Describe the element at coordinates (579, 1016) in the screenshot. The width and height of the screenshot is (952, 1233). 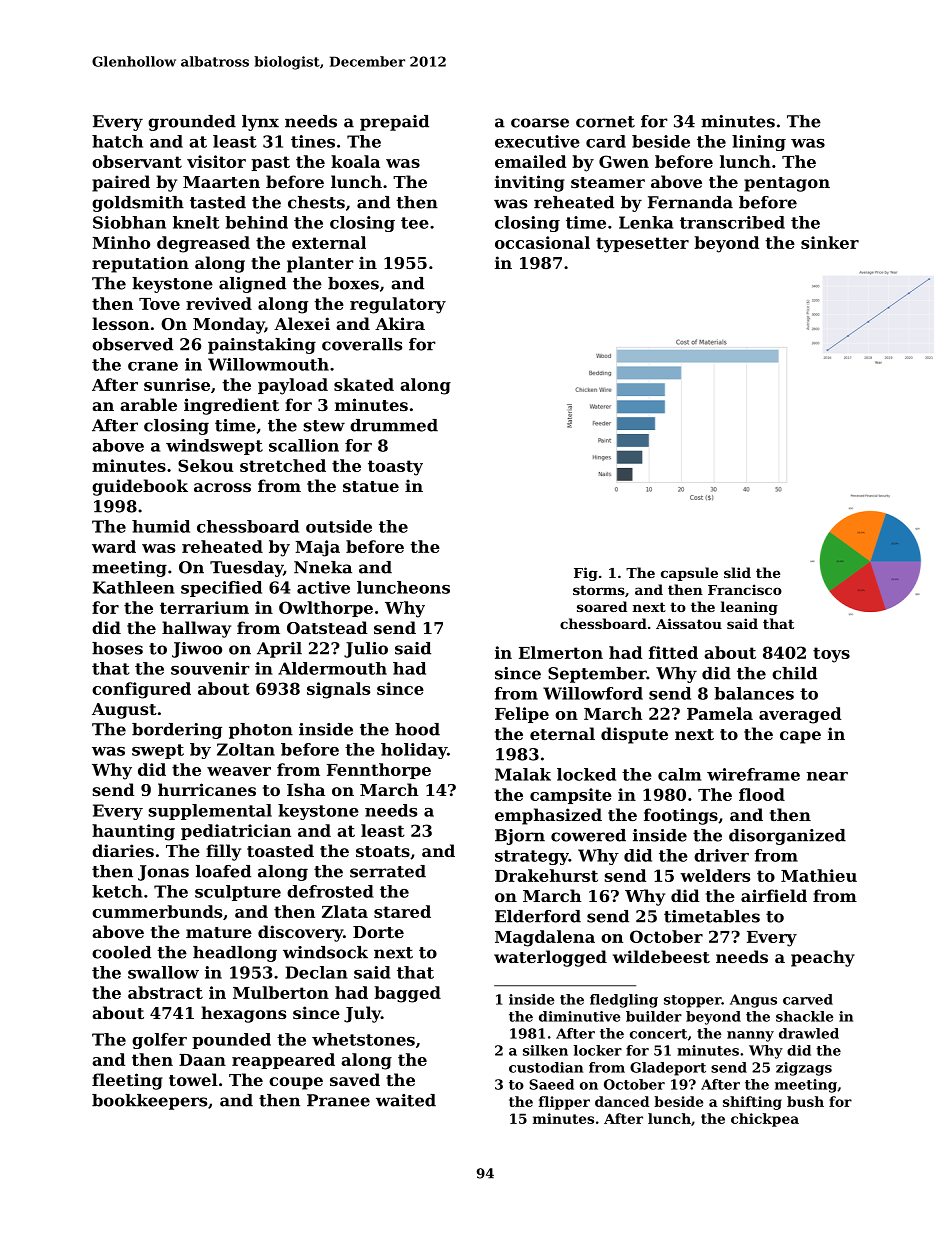
I see `diminutive` at that location.
